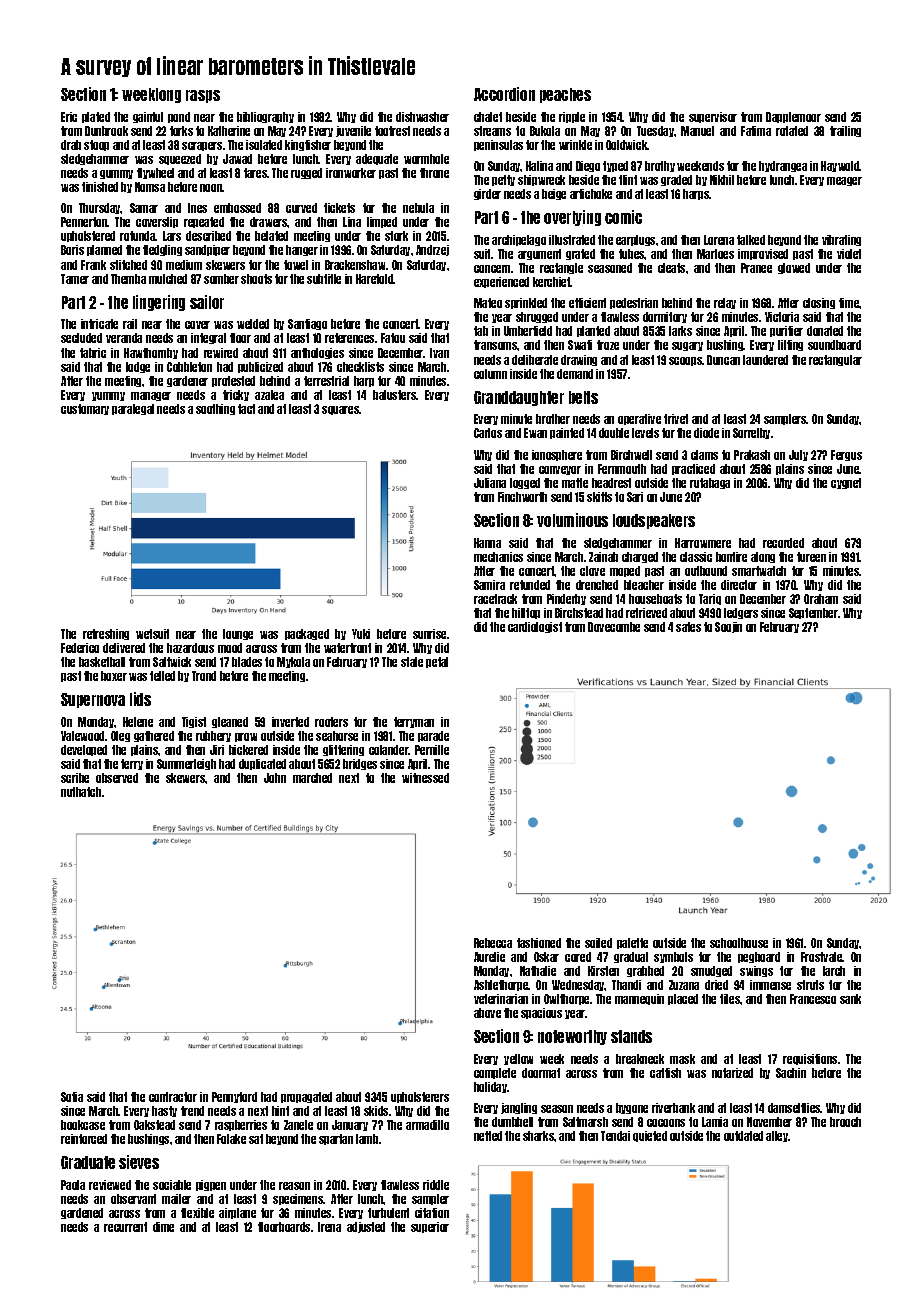  Describe the element at coordinates (197, 208) in the page. I see `Ines` at that location.
